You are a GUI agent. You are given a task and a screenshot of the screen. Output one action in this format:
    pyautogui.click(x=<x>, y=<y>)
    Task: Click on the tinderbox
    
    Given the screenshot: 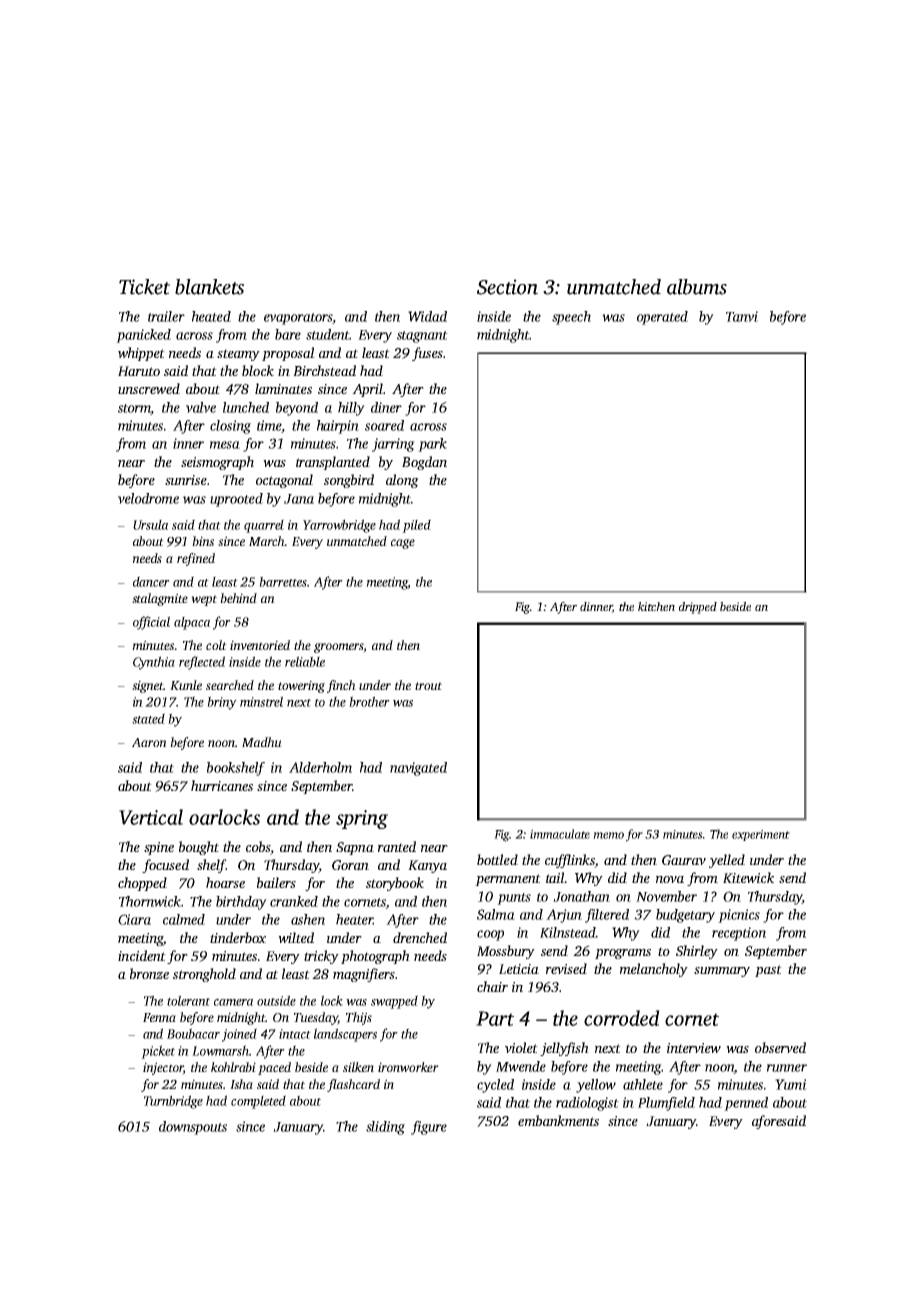 What is the action you would take?
    pyautogui.click(x=238, y=937)
